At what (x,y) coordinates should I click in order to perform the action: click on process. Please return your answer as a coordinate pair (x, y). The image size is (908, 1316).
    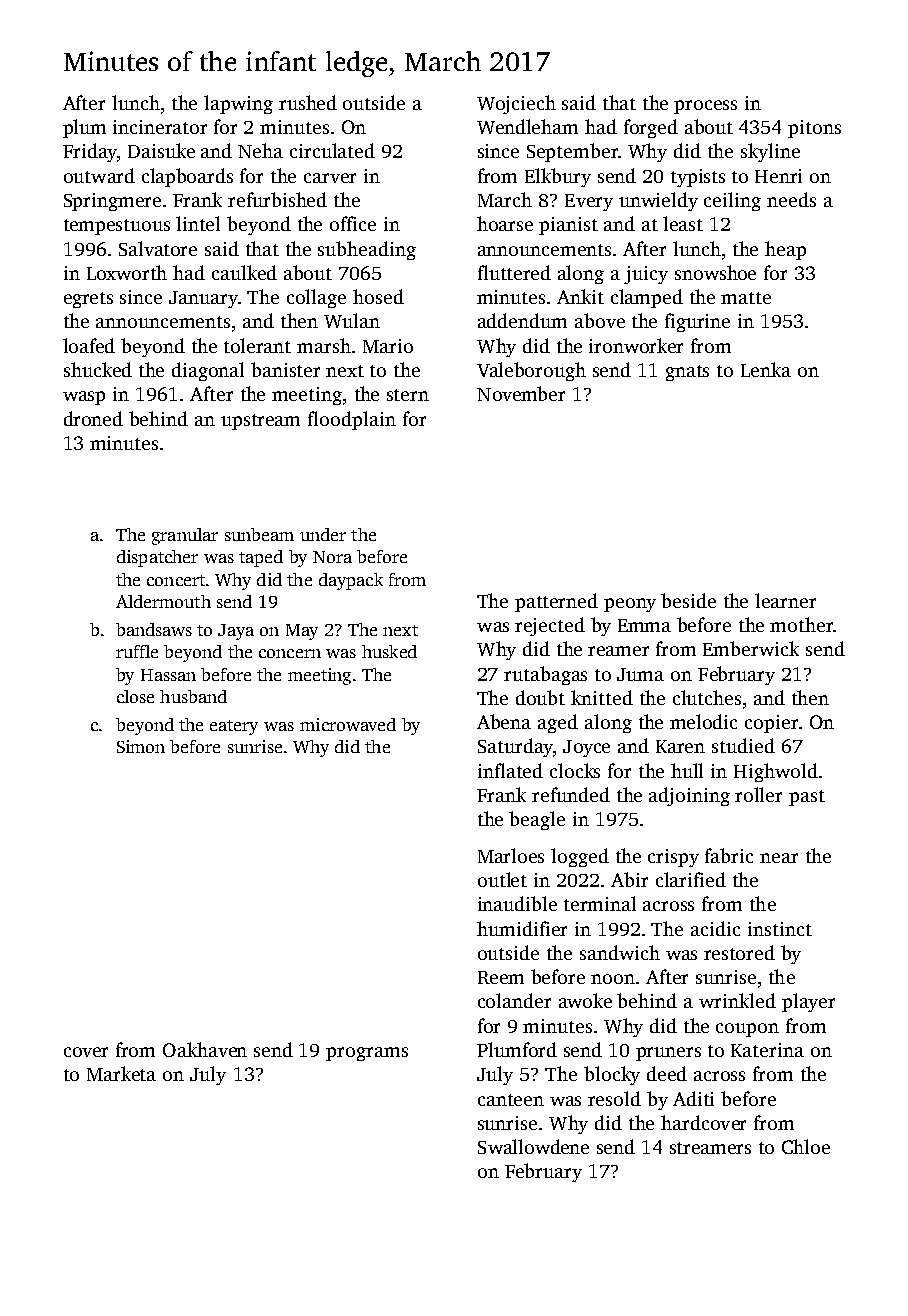
    Looking at the image, I should click on (705, 107).
